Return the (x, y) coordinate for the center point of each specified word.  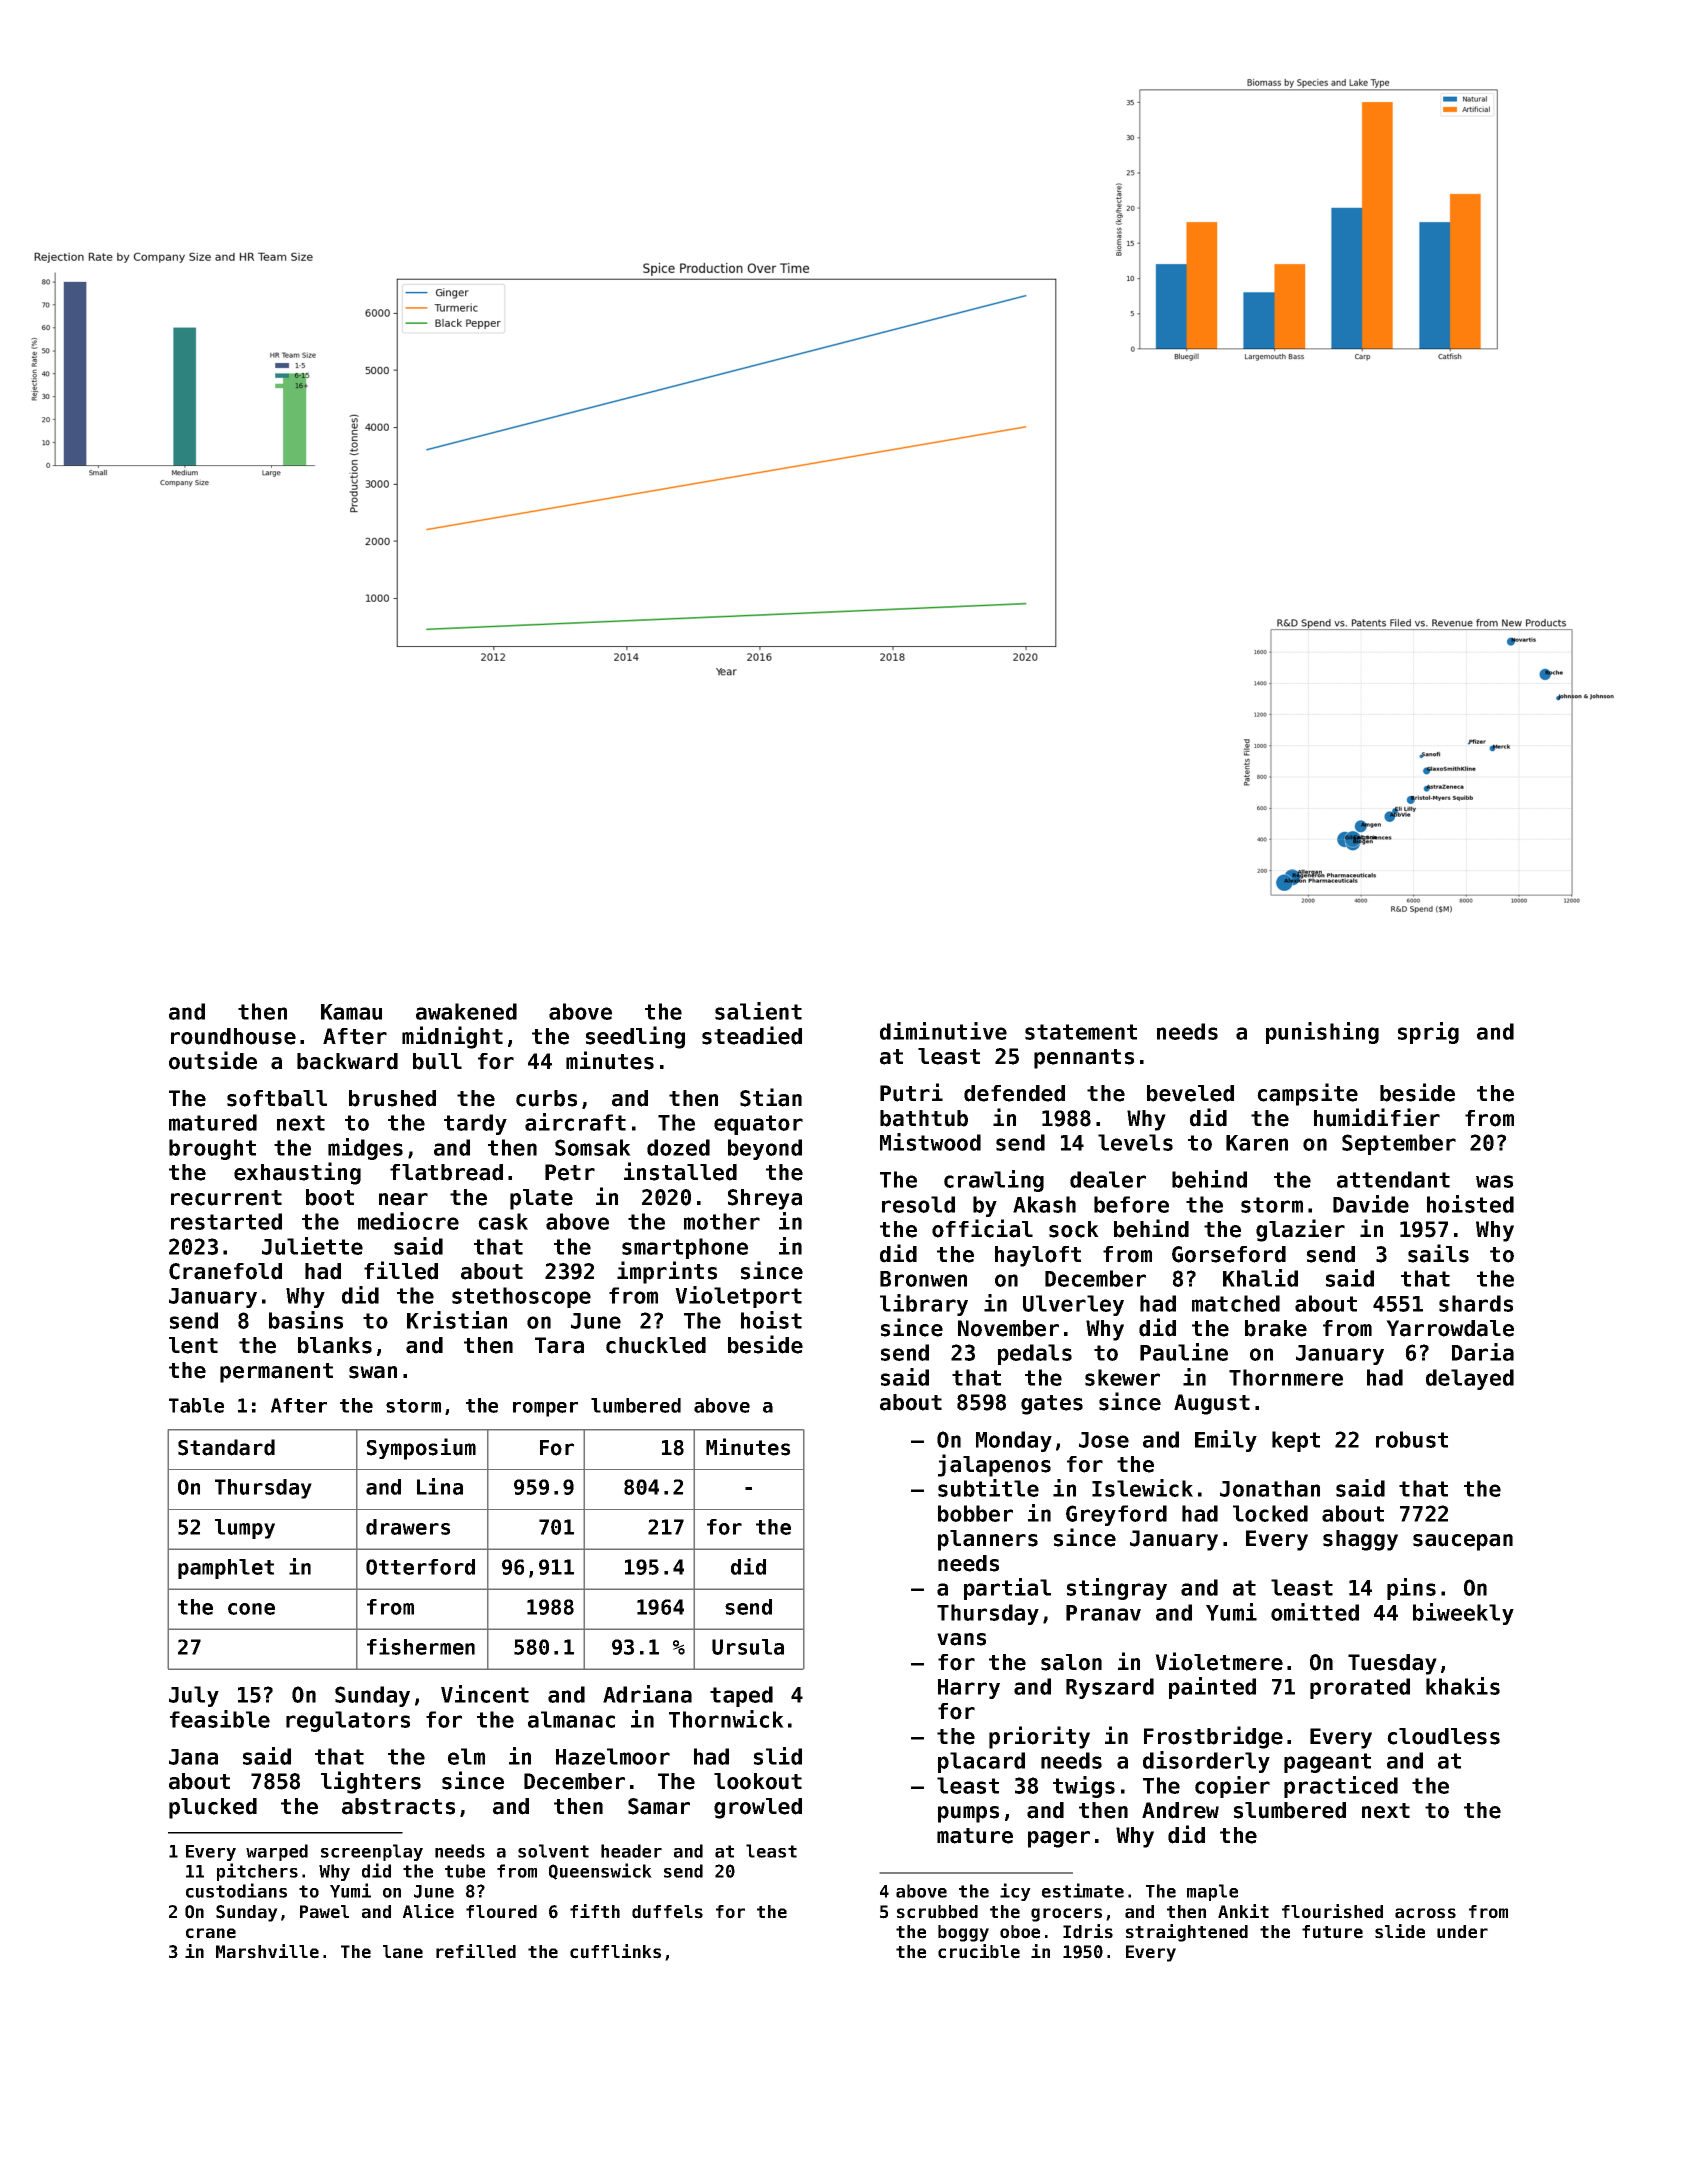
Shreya (765, 1199)
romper (545, 1409)
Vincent (485, 1694)
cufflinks (615, 1951)
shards (1476, 1303)
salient (758, 1011)
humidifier (1377, 1117)
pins (1411, 1589)
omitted (1315, 1612)
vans (961, 1639)
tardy (475, 1124)
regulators (348, 1721)
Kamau (351, 1012)
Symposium (421, 1449)
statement (1081, 1032)
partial (1007, 1589)
